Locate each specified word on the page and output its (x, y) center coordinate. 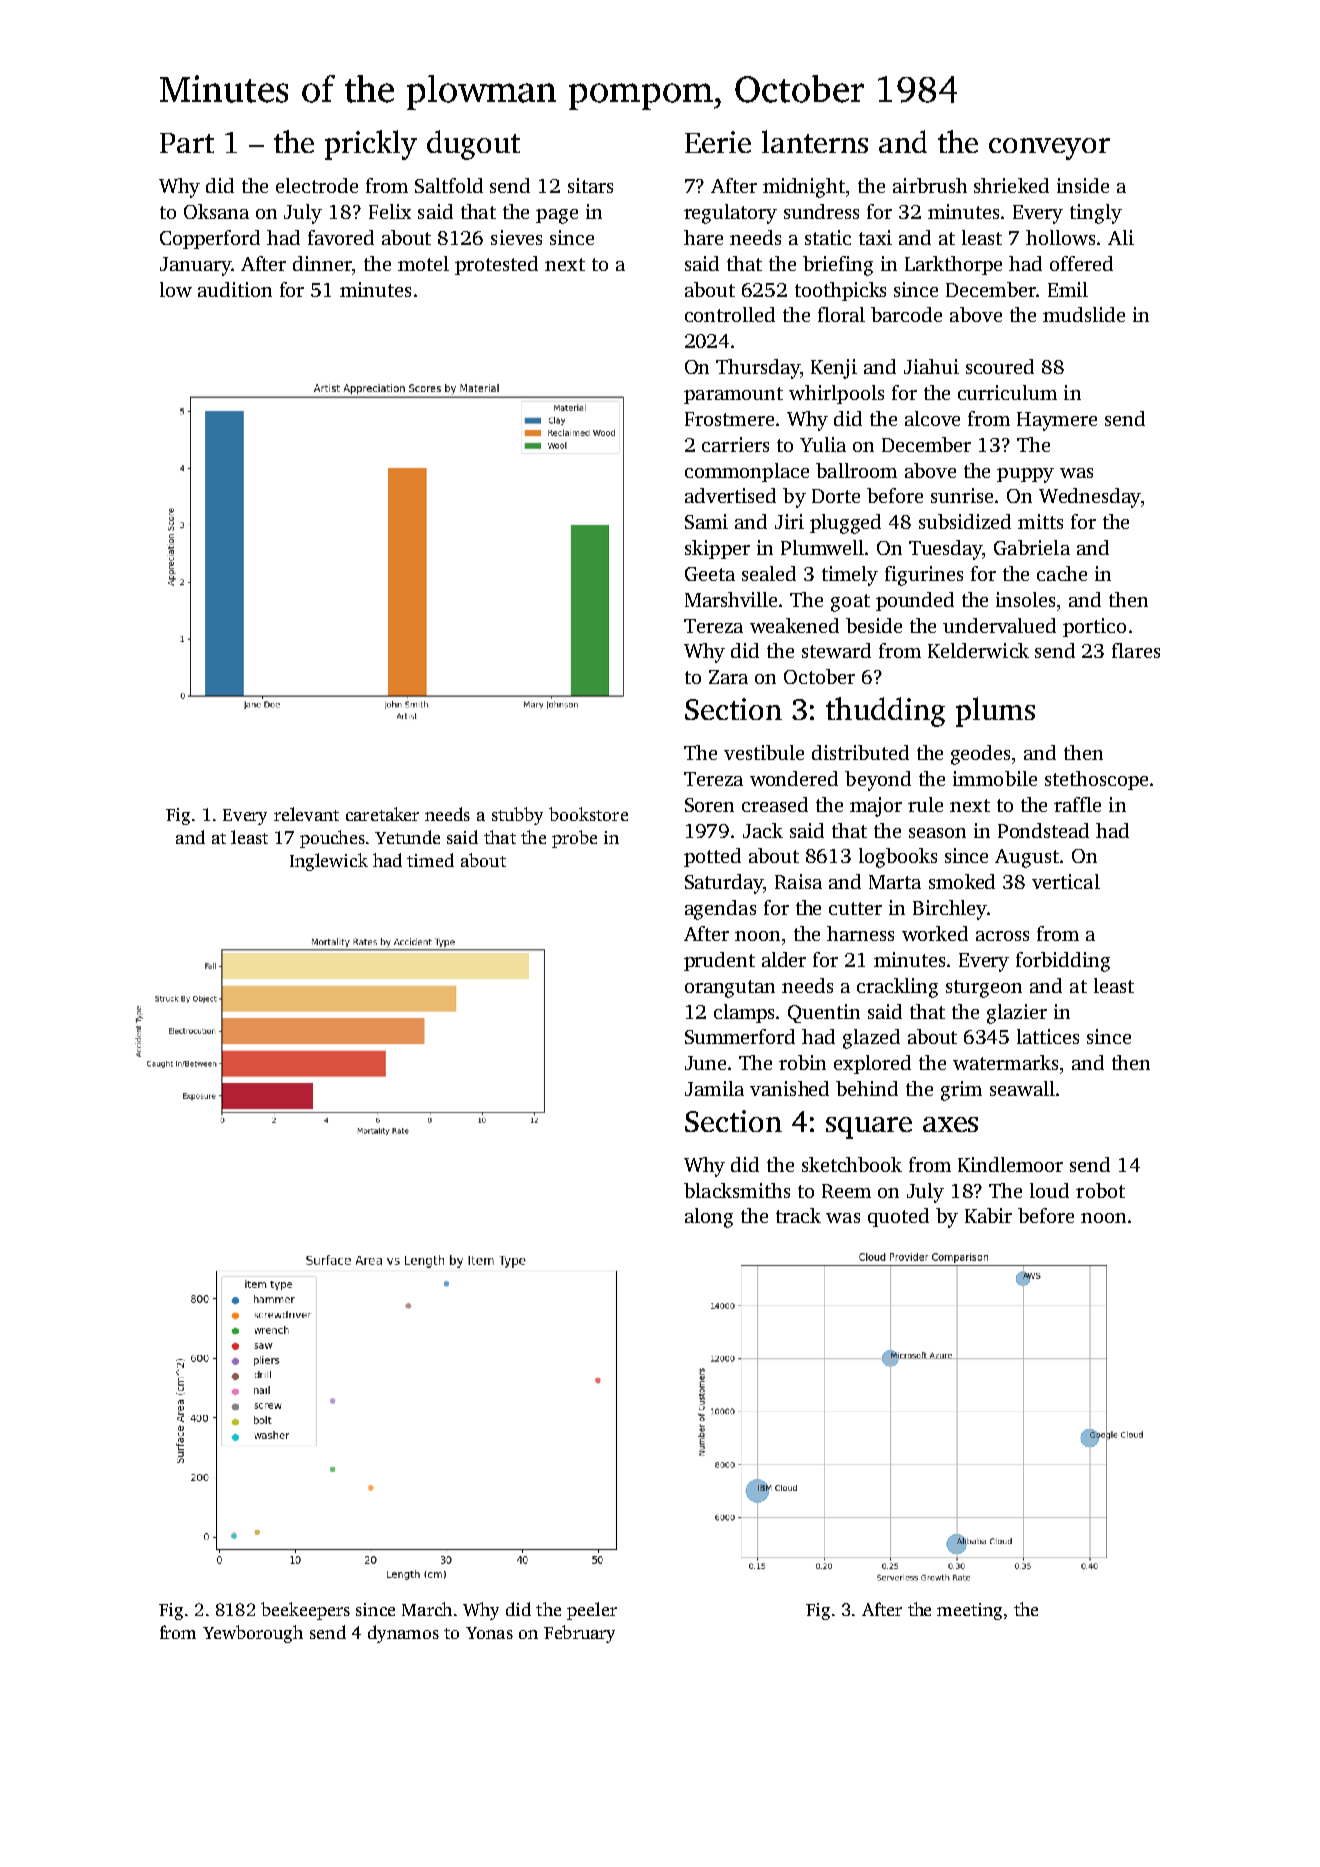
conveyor (1049, 149)
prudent (719, 961)
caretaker (382, 814)
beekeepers (305, 1611)
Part (187, 143)
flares (1136, 650)
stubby (517, 816)
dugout (473, 145)
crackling (897, 988)
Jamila (714, 1088)
